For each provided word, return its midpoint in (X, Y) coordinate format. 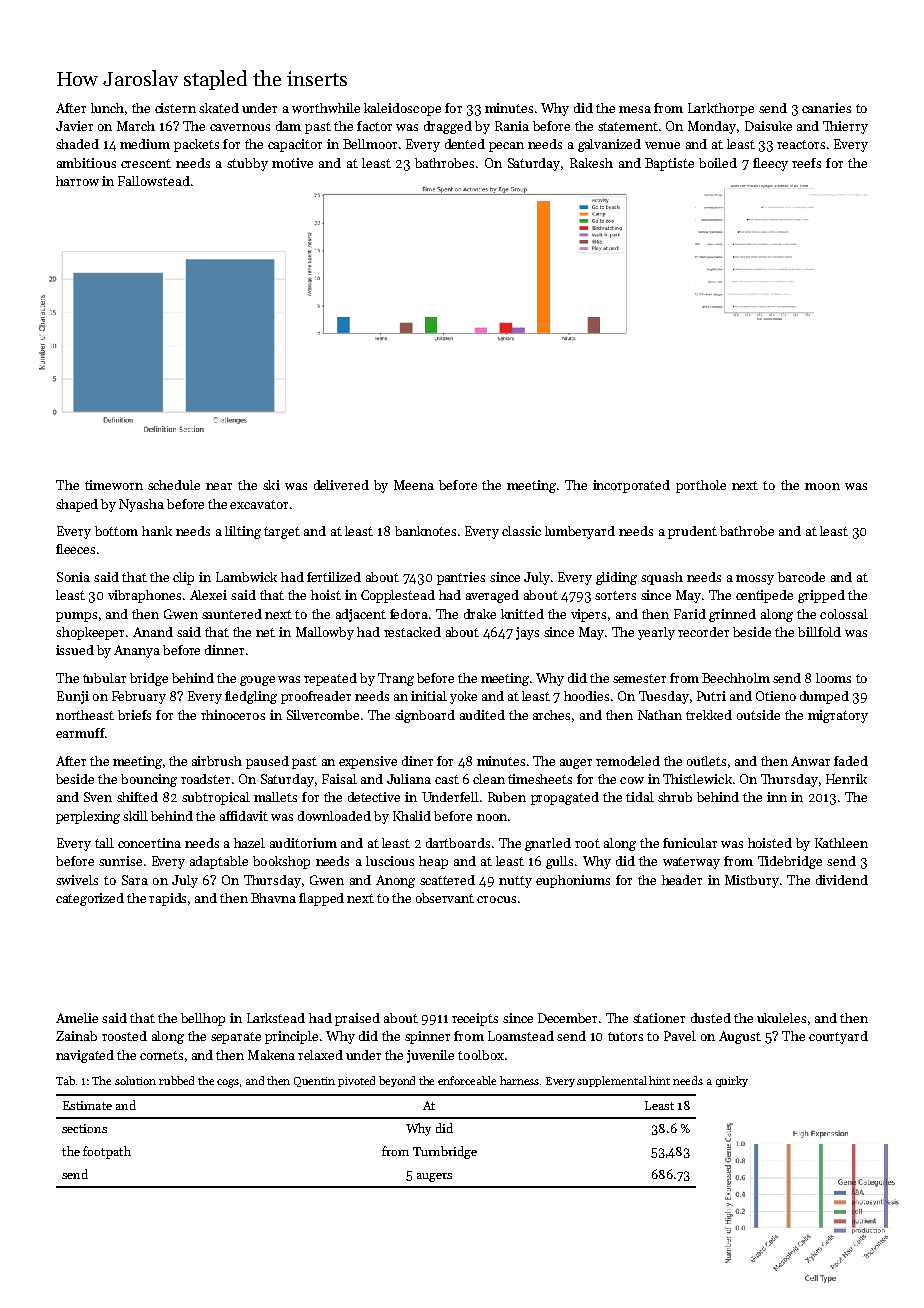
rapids (167, 899)
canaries (826, 108)
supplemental (612, 1081)
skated (219, 108)
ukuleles (781, 1018)
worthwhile (326, 108)
